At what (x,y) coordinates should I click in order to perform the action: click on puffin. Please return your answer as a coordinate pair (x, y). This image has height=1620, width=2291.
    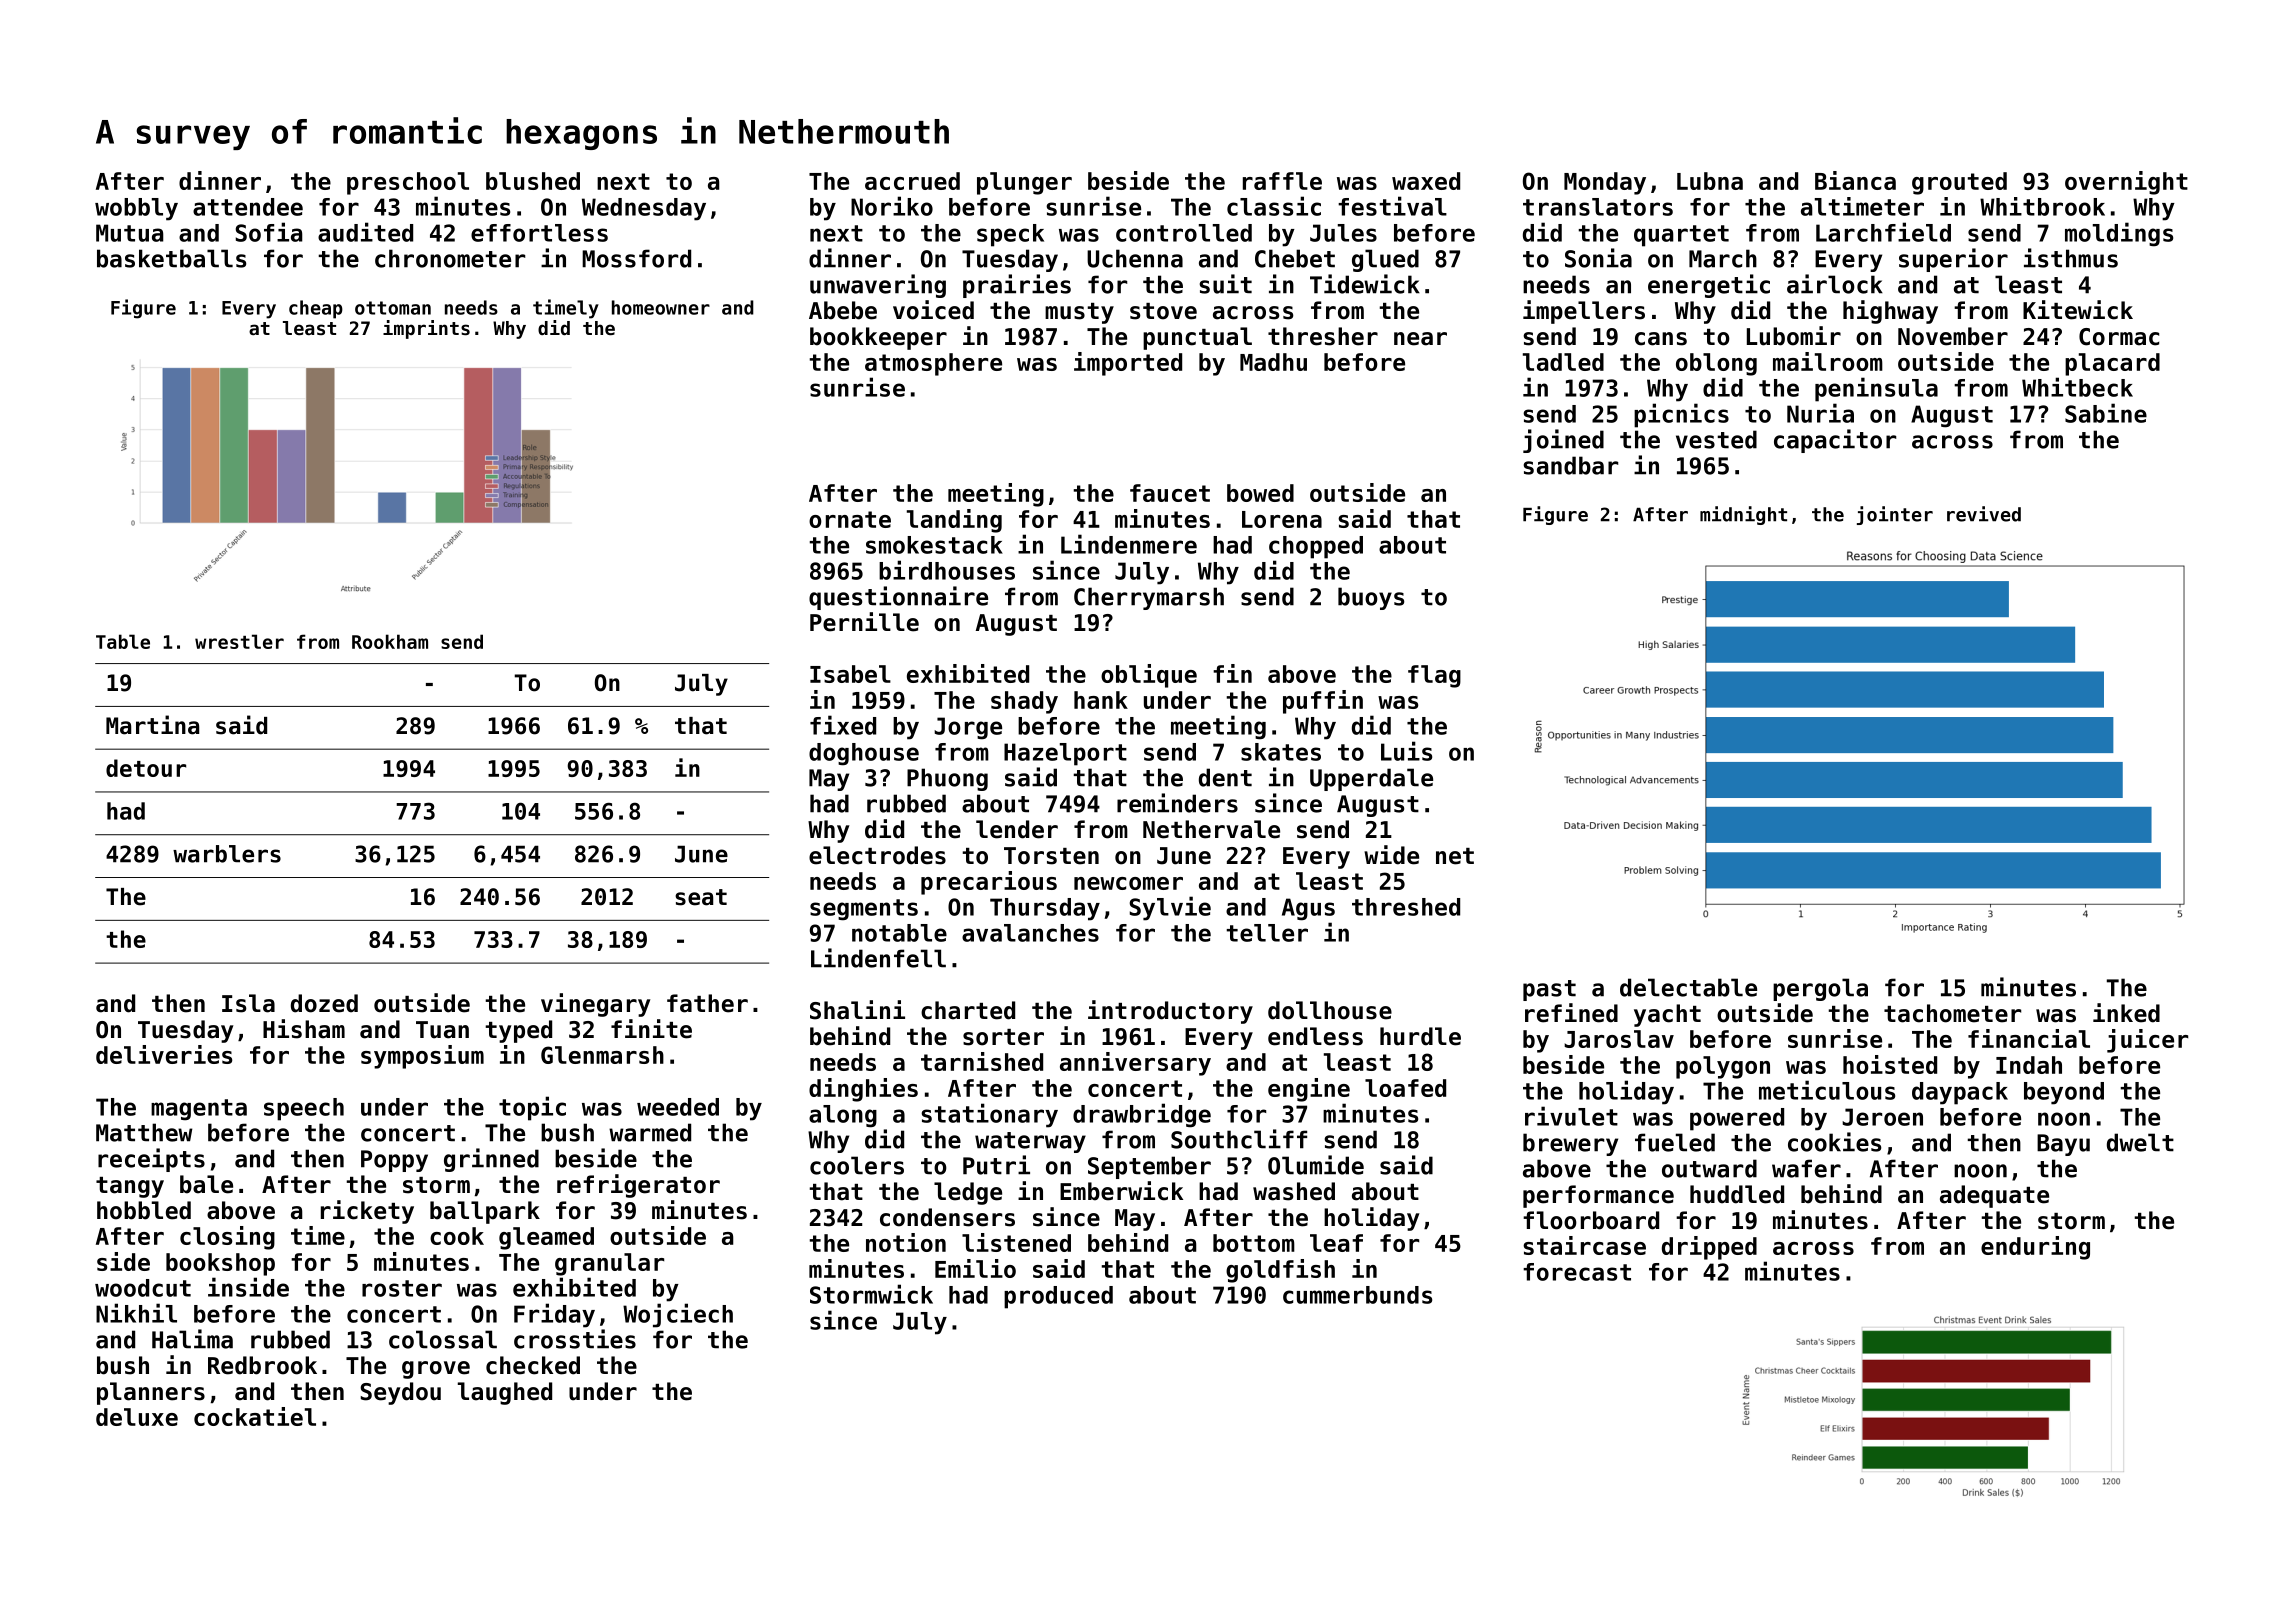
    Looking at the image, I should click on (1323, 702).
